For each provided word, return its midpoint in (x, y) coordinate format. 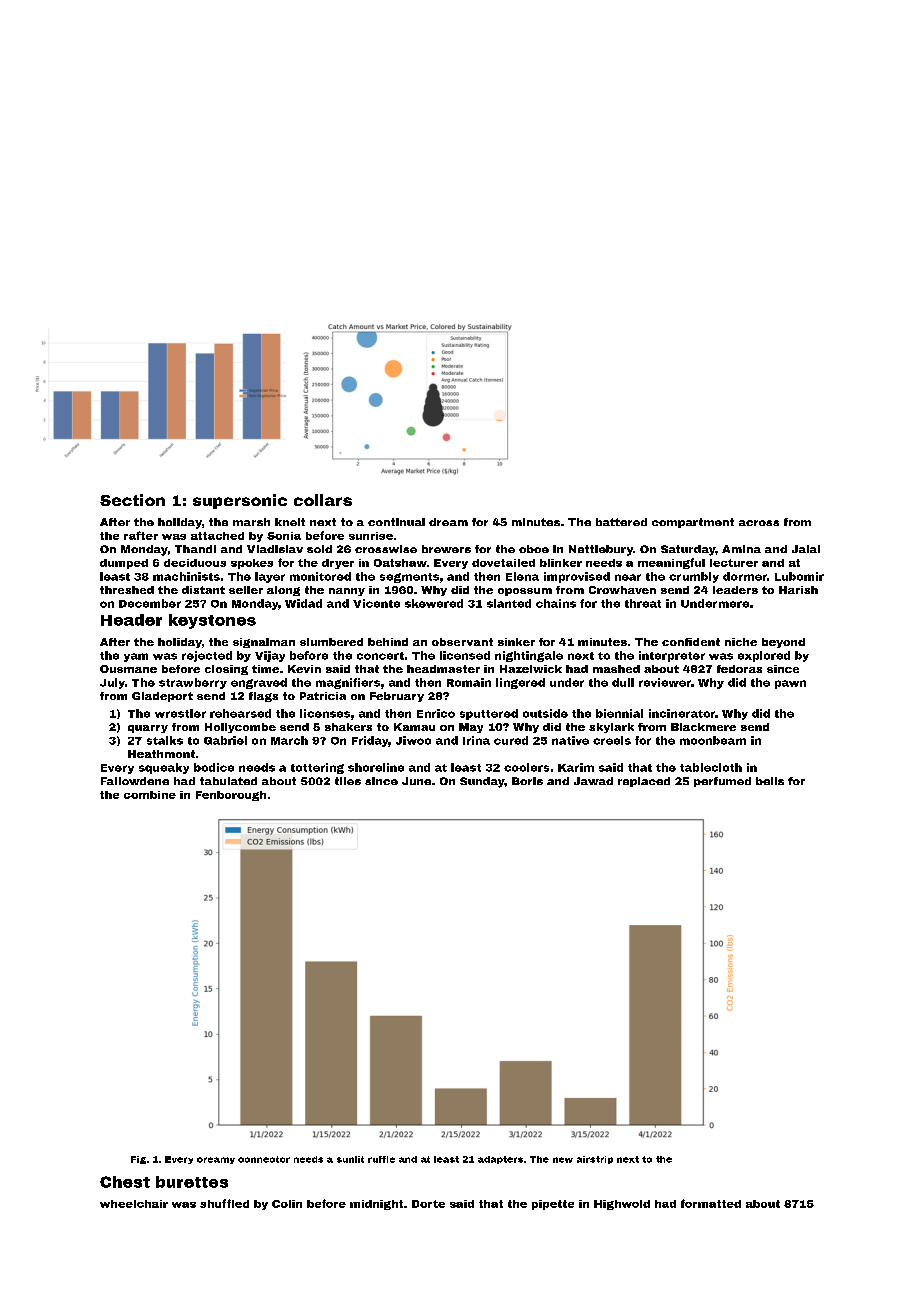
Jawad (593, 781)
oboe (534, 549)
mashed (616, 669)
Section (132, 500)
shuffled (224, 1203)
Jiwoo (413, 740)
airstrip (595, 1160)
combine (150, 795)
